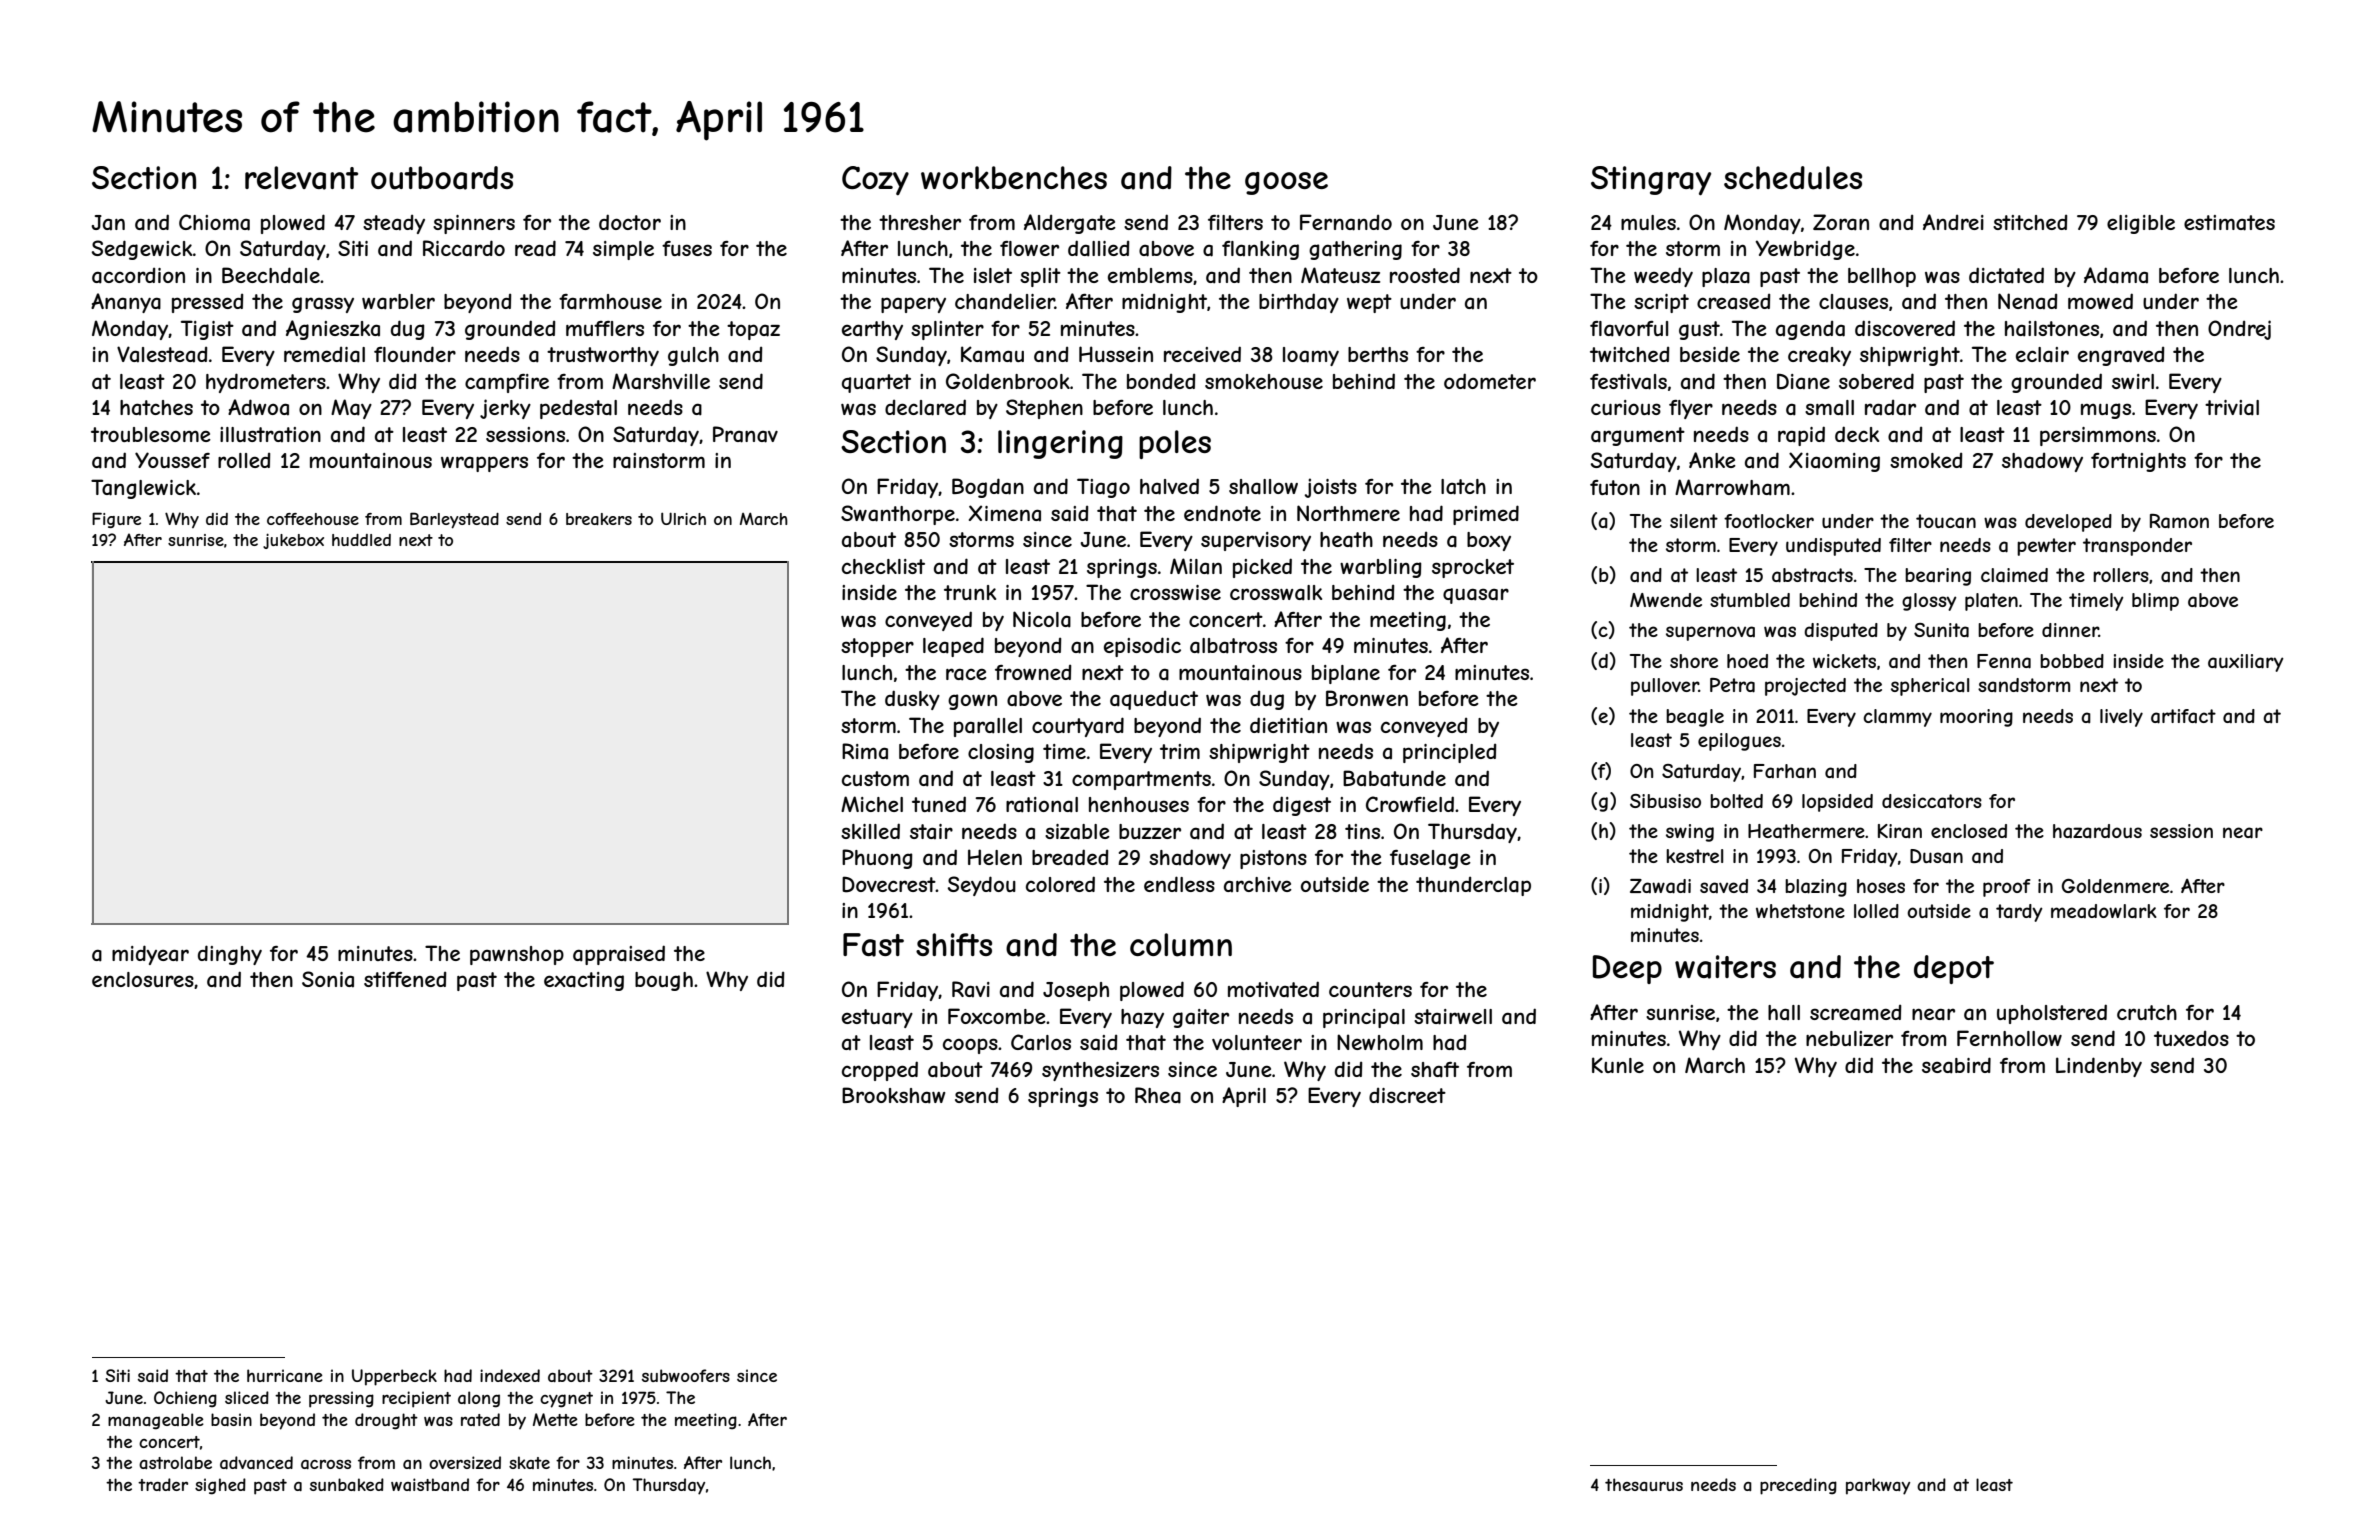 The height and width of the image is (1540, 2380). Describe the element at coordinates (1407, 1095) in the image. I see `discreet` at that location.
